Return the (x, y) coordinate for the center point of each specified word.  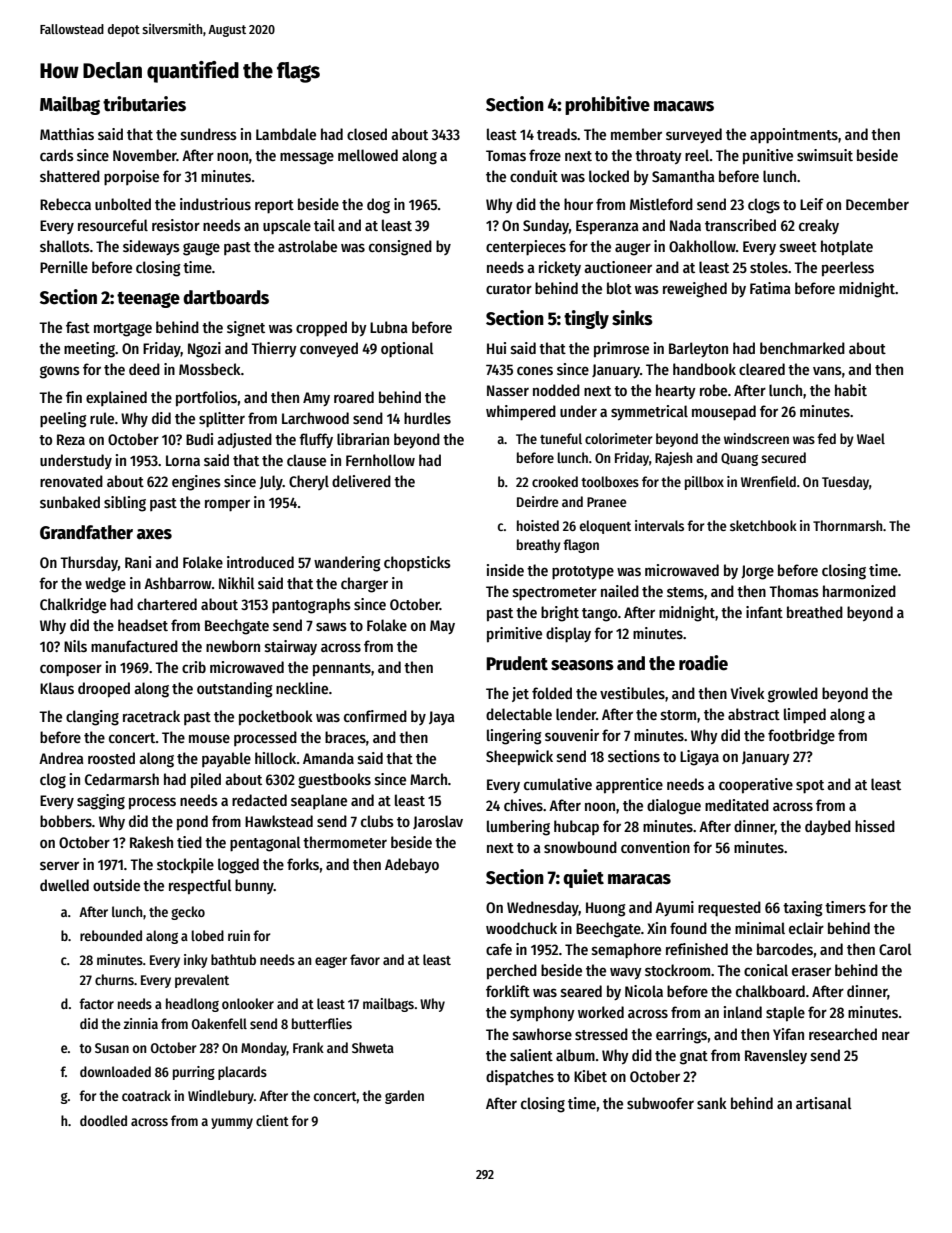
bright (560, 614)
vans (827, 370)
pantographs (311, 606)
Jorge (757, 572)
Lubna (389, 327)
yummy (232, 1123)
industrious (215, 204)
